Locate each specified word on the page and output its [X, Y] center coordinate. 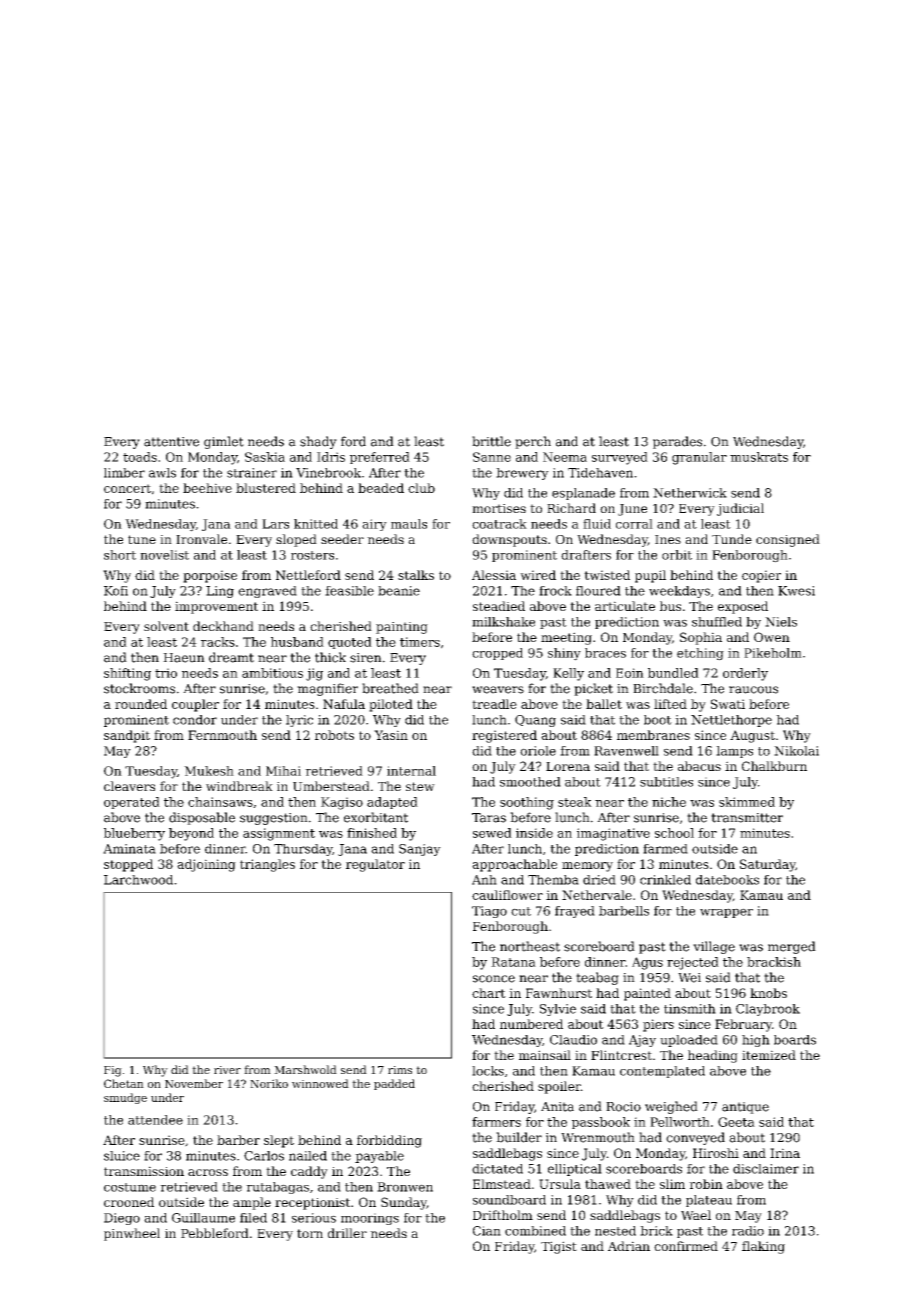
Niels [781, 622]
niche [669, 802]
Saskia [265, 457]
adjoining [206, 865]
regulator [375, 865]
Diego [122, 1219]
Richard [571, 508]
